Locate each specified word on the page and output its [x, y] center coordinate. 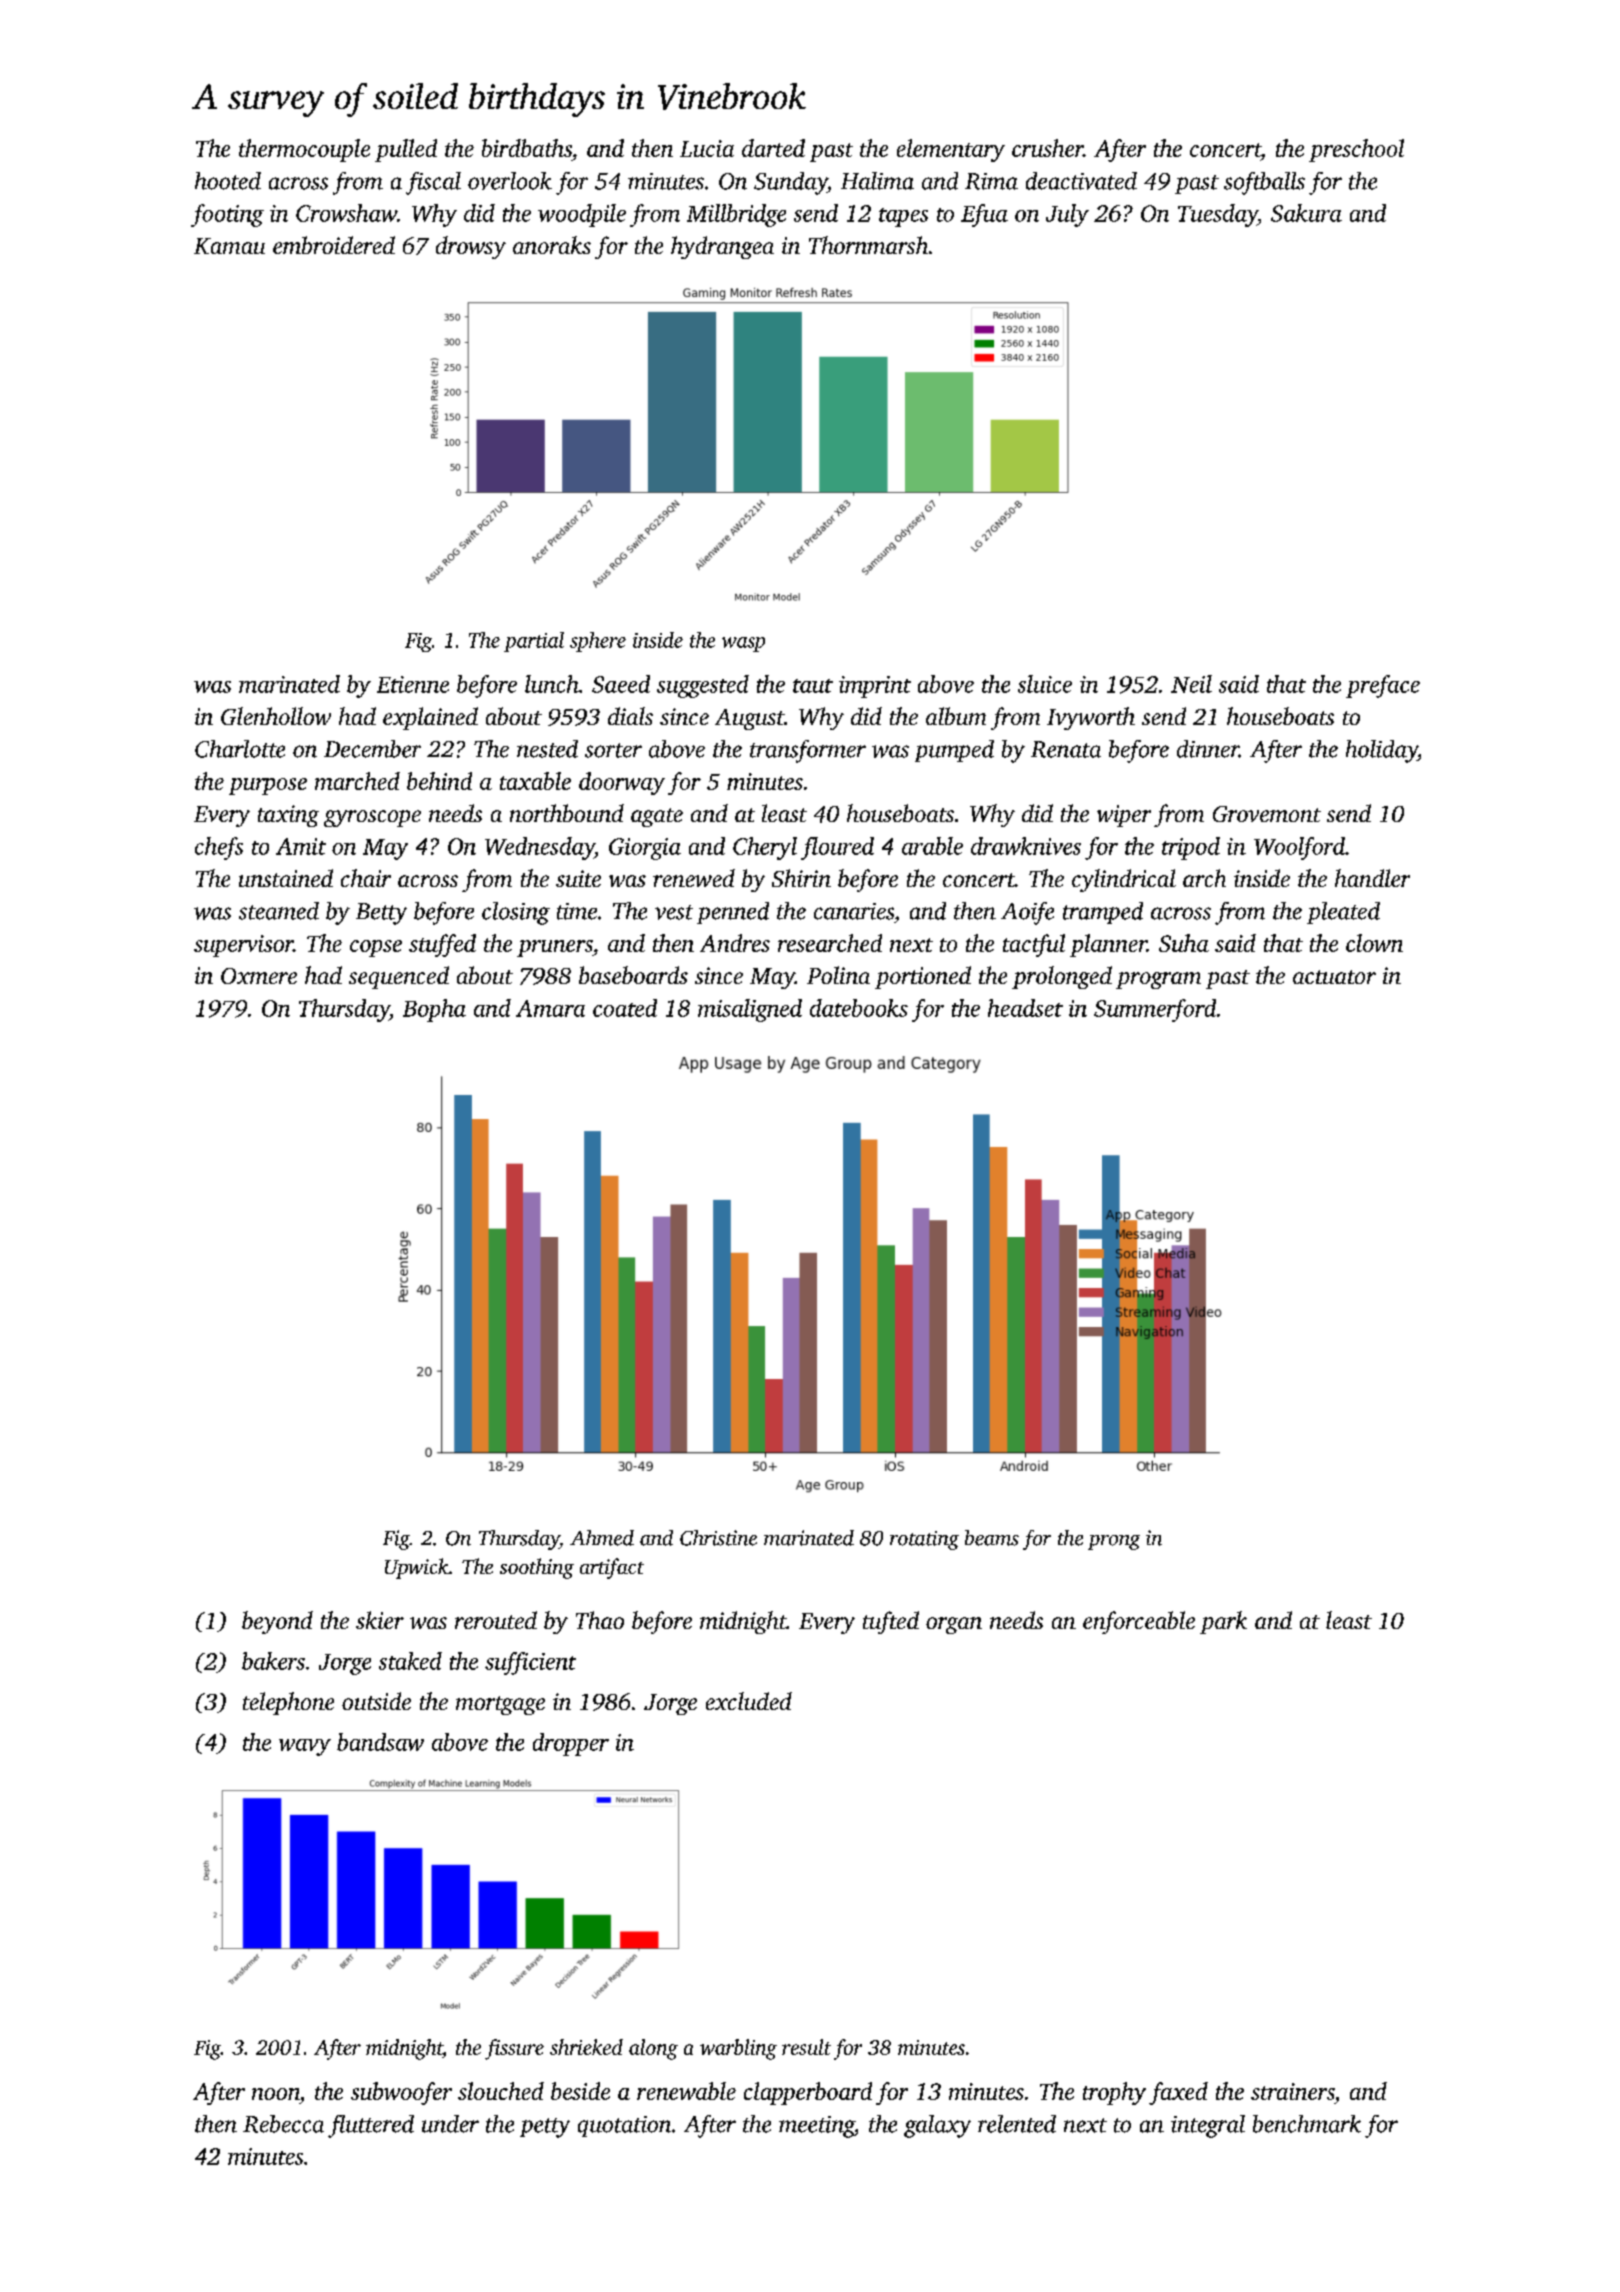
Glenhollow [276, 716]
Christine [718, 1538]
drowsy [471, 247]
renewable [686, 2091]
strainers [1293, 2091]
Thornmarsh [868, 245]
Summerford [1155, 1010]
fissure [514, 2049]
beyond [277, 1622]
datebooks [859, 1008]
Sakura [1306, 213]
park [1223, 1622]
